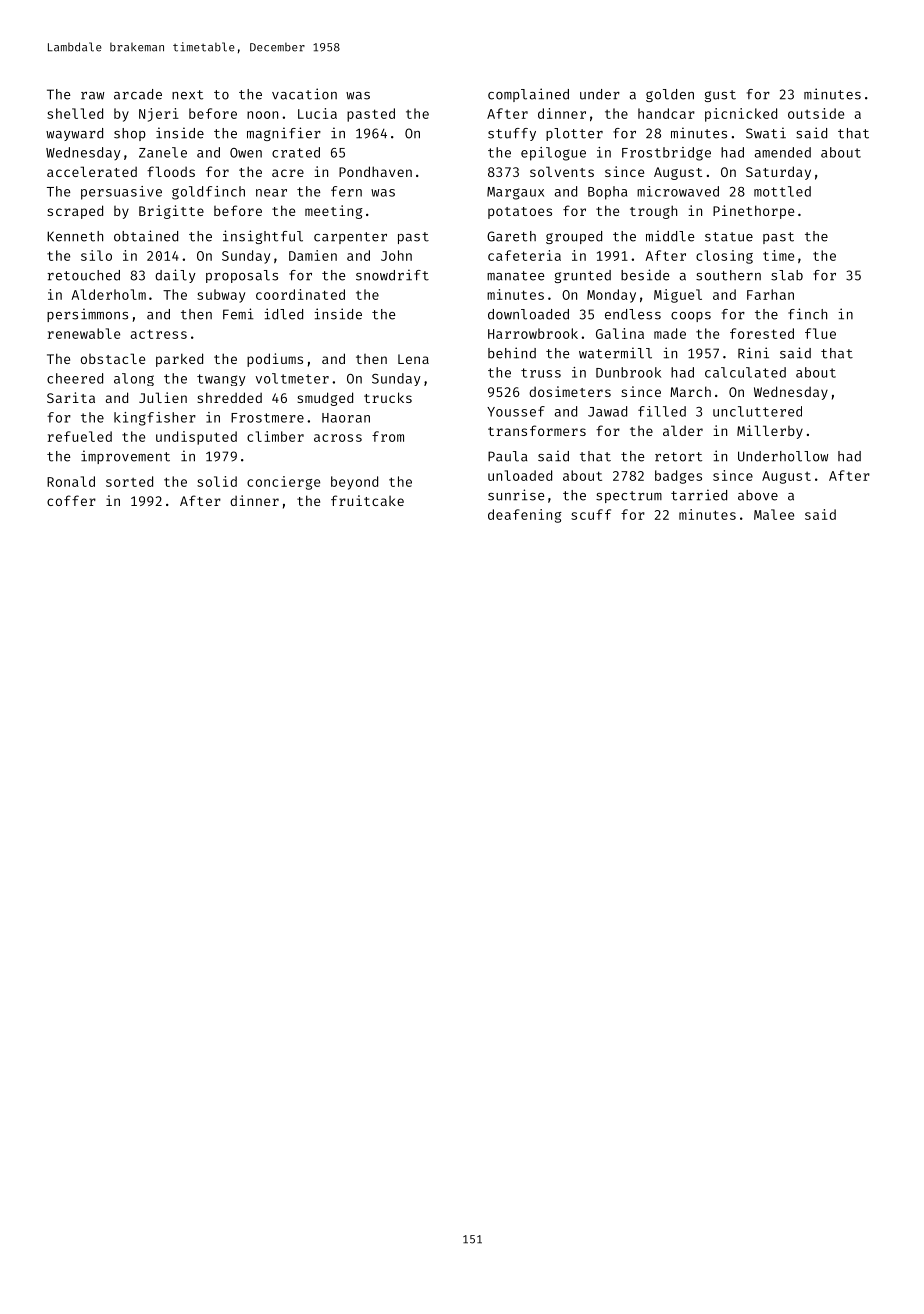 Image resolution: width=924 pixels, height=1314 pixels. Describe the element at coordinates (745, 372) in the document. I see `calculated` at that location.
